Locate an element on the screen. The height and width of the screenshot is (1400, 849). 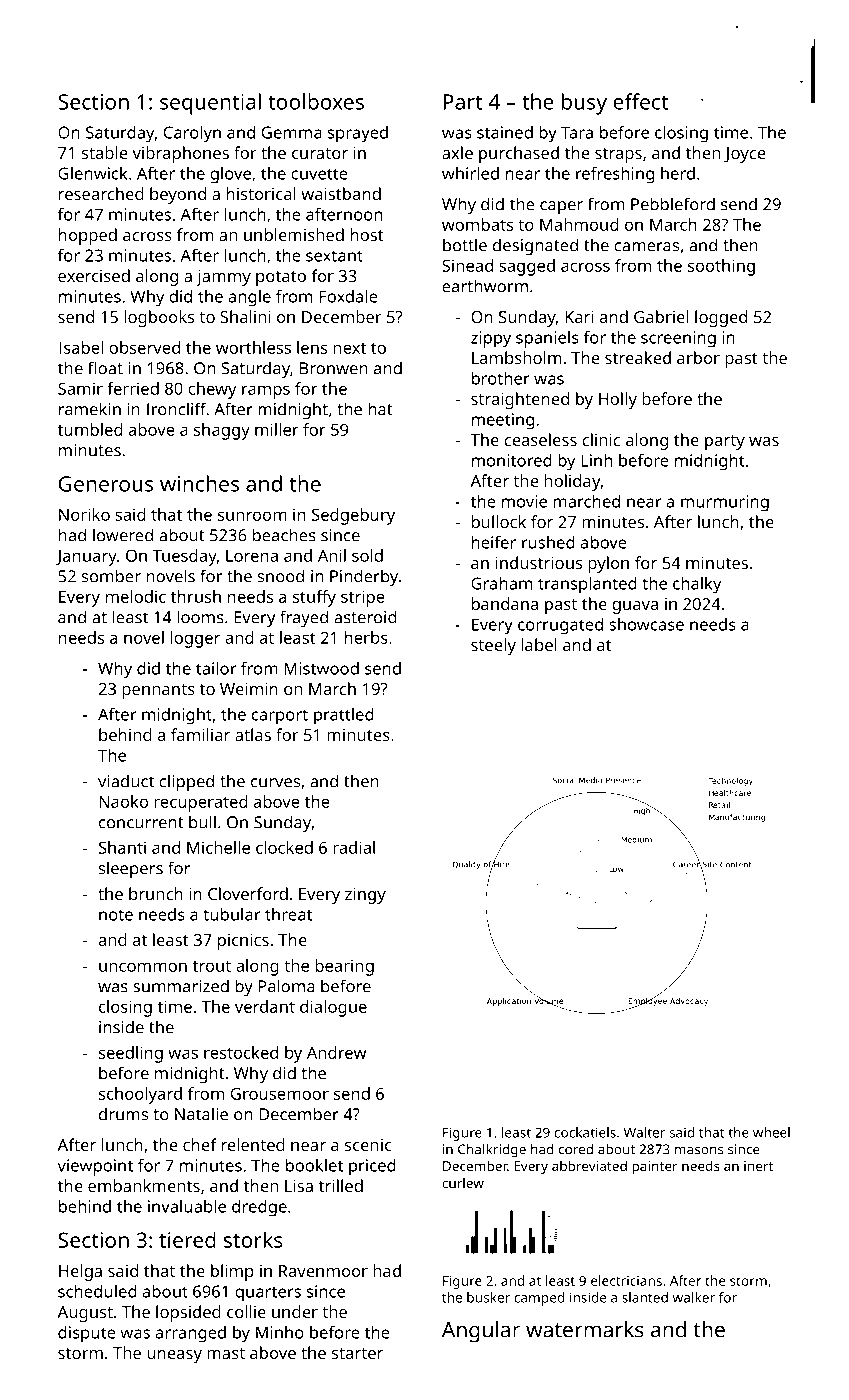
melodic is located at coordinates (136, 596).
